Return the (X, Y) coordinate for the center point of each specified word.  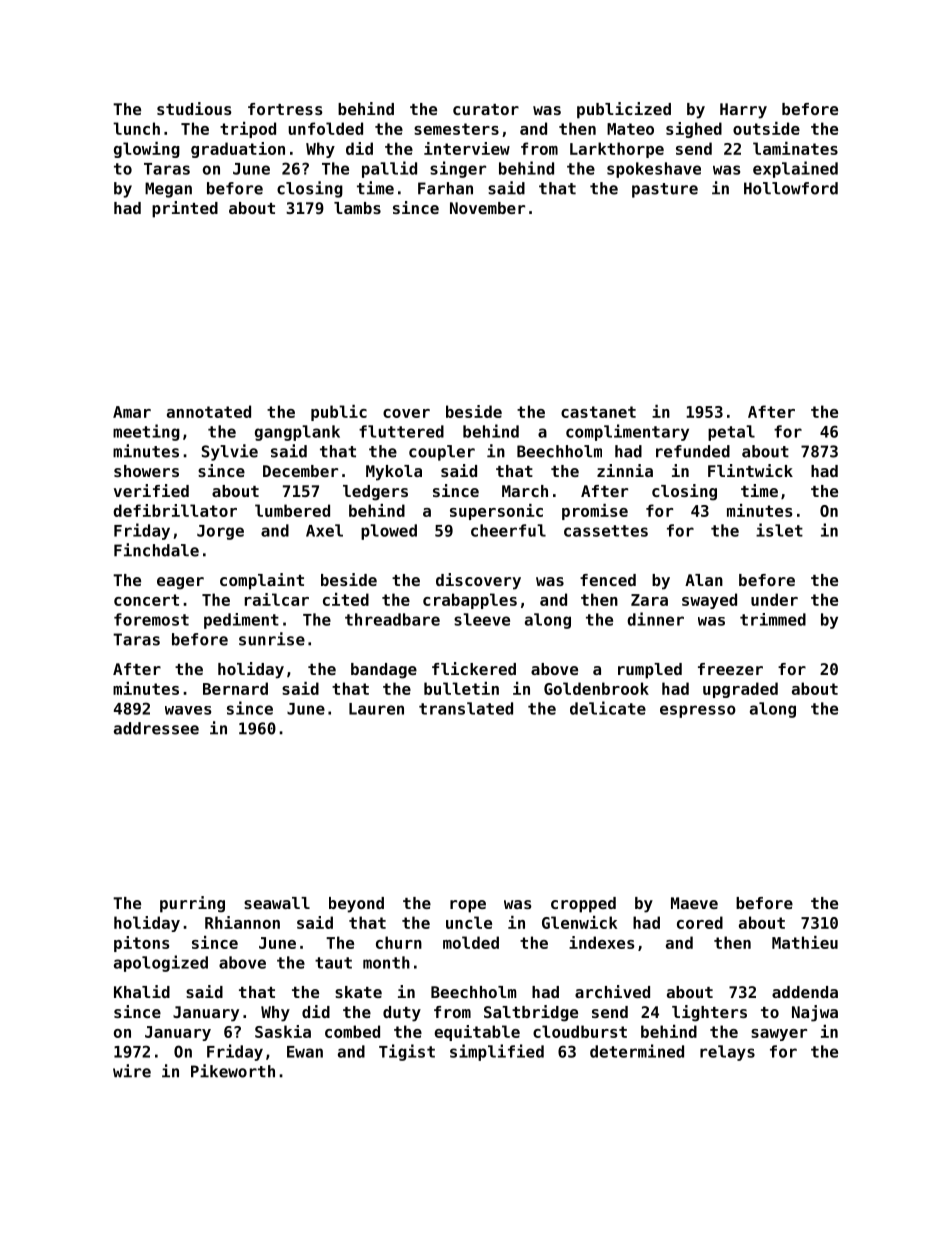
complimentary (627, 432)
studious (194, 108)
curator (486, 109)
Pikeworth (233, 1071)
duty (402, 1014)
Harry (743, 111)
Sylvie (230, 452)
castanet (598, 412)
